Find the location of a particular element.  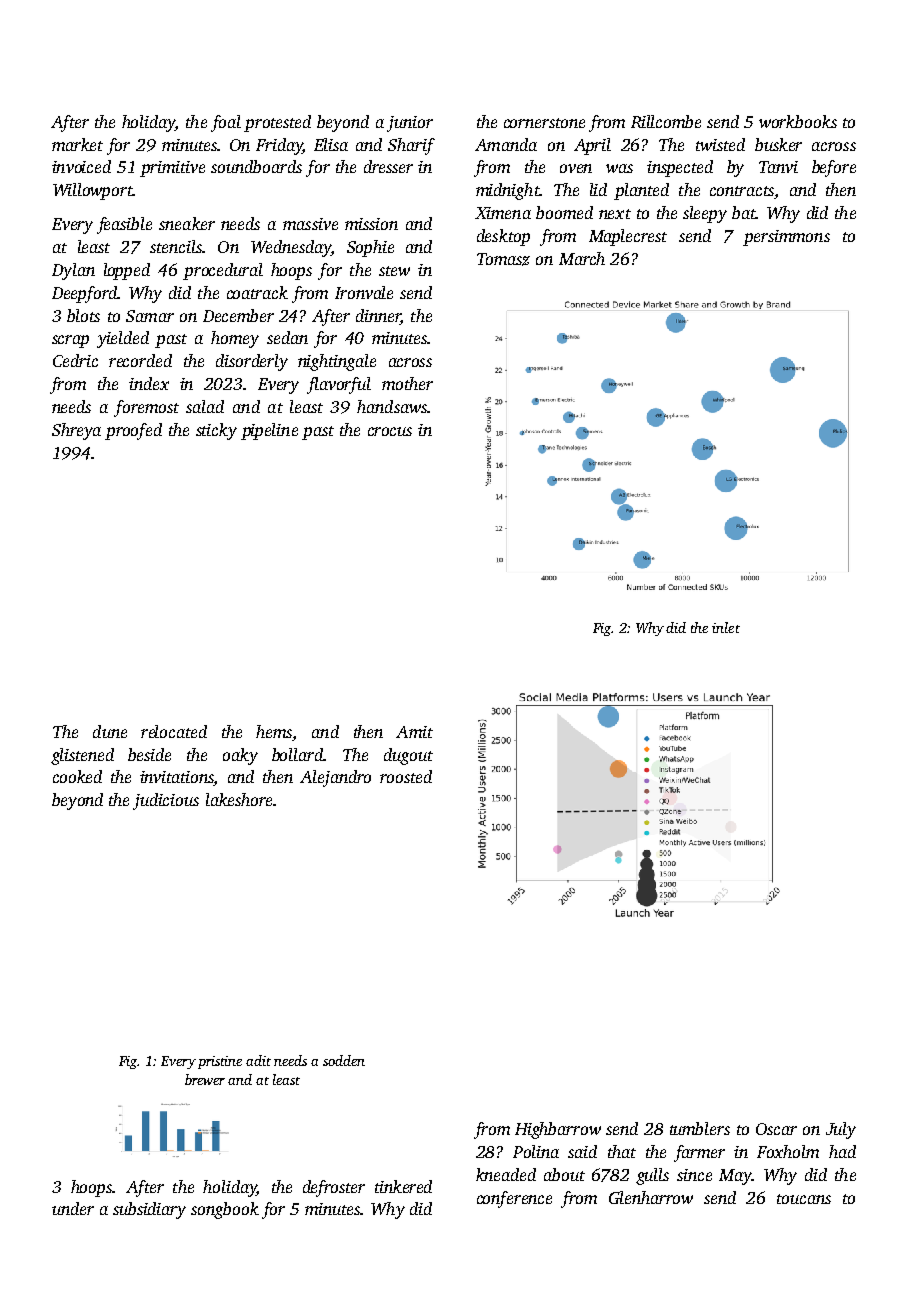

procedural is located at coordinates (223, 271).
